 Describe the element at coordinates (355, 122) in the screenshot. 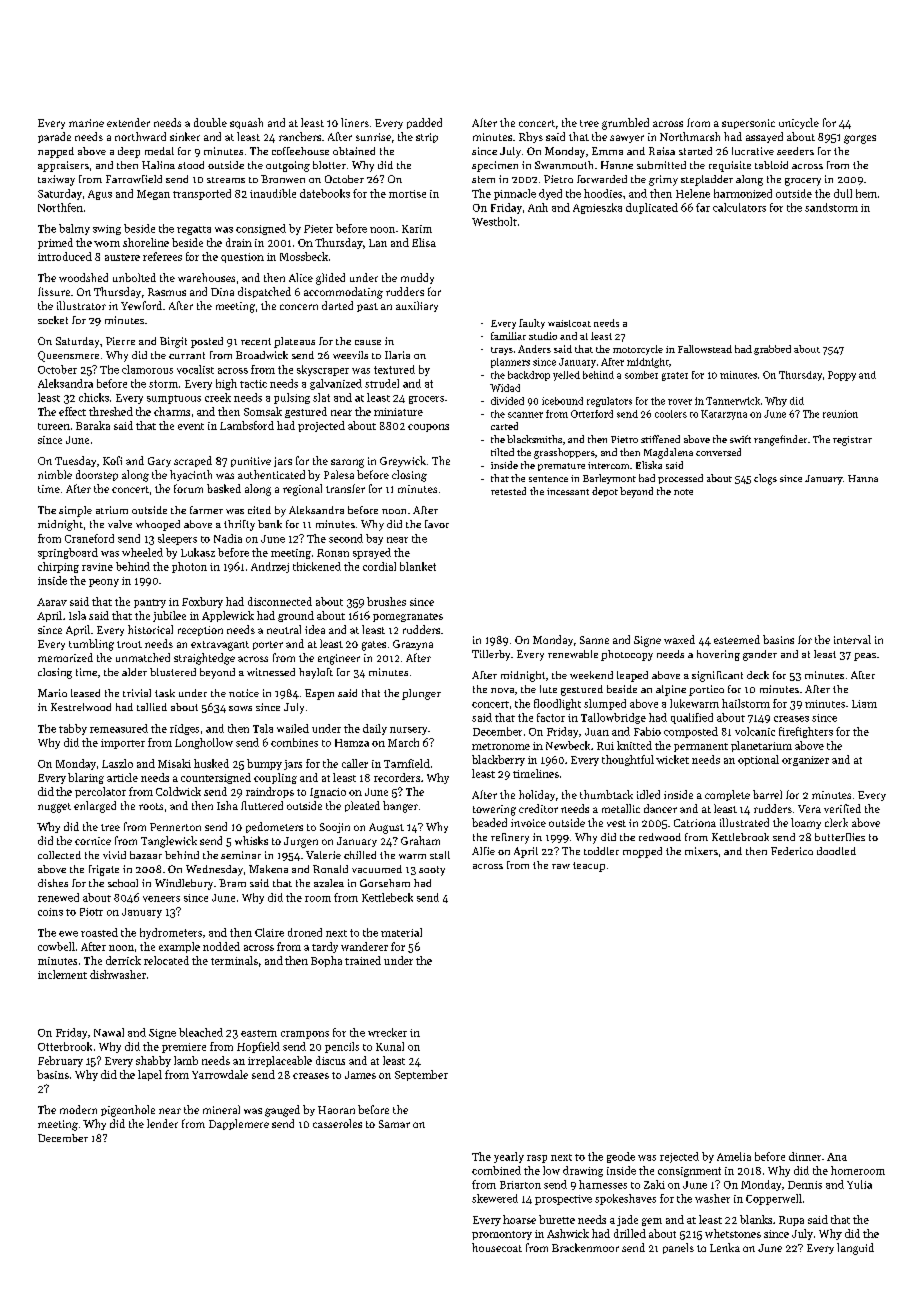

I see `liners` at that location.
